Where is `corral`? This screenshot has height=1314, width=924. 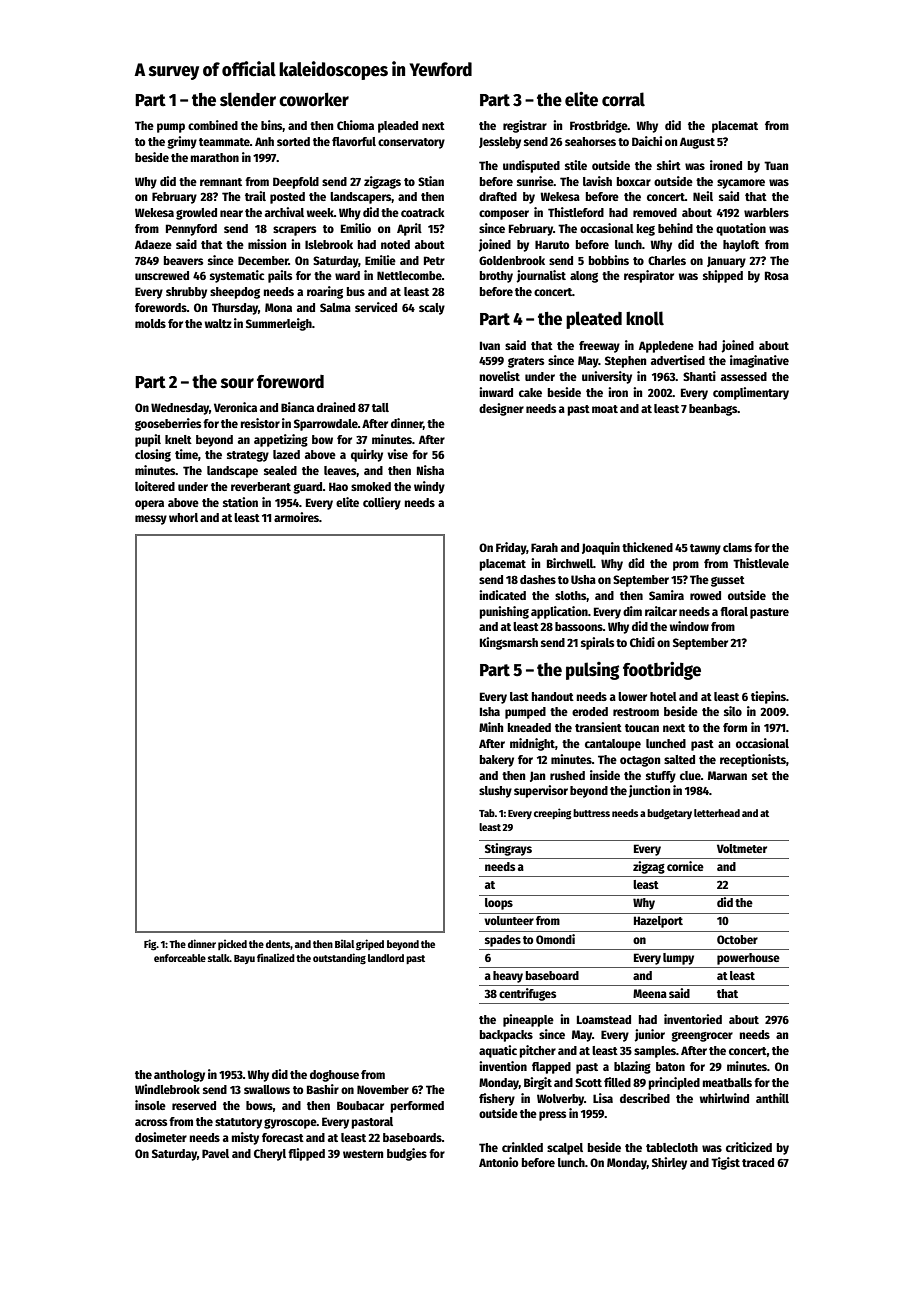
corral is located at coordinates (623, 99).
